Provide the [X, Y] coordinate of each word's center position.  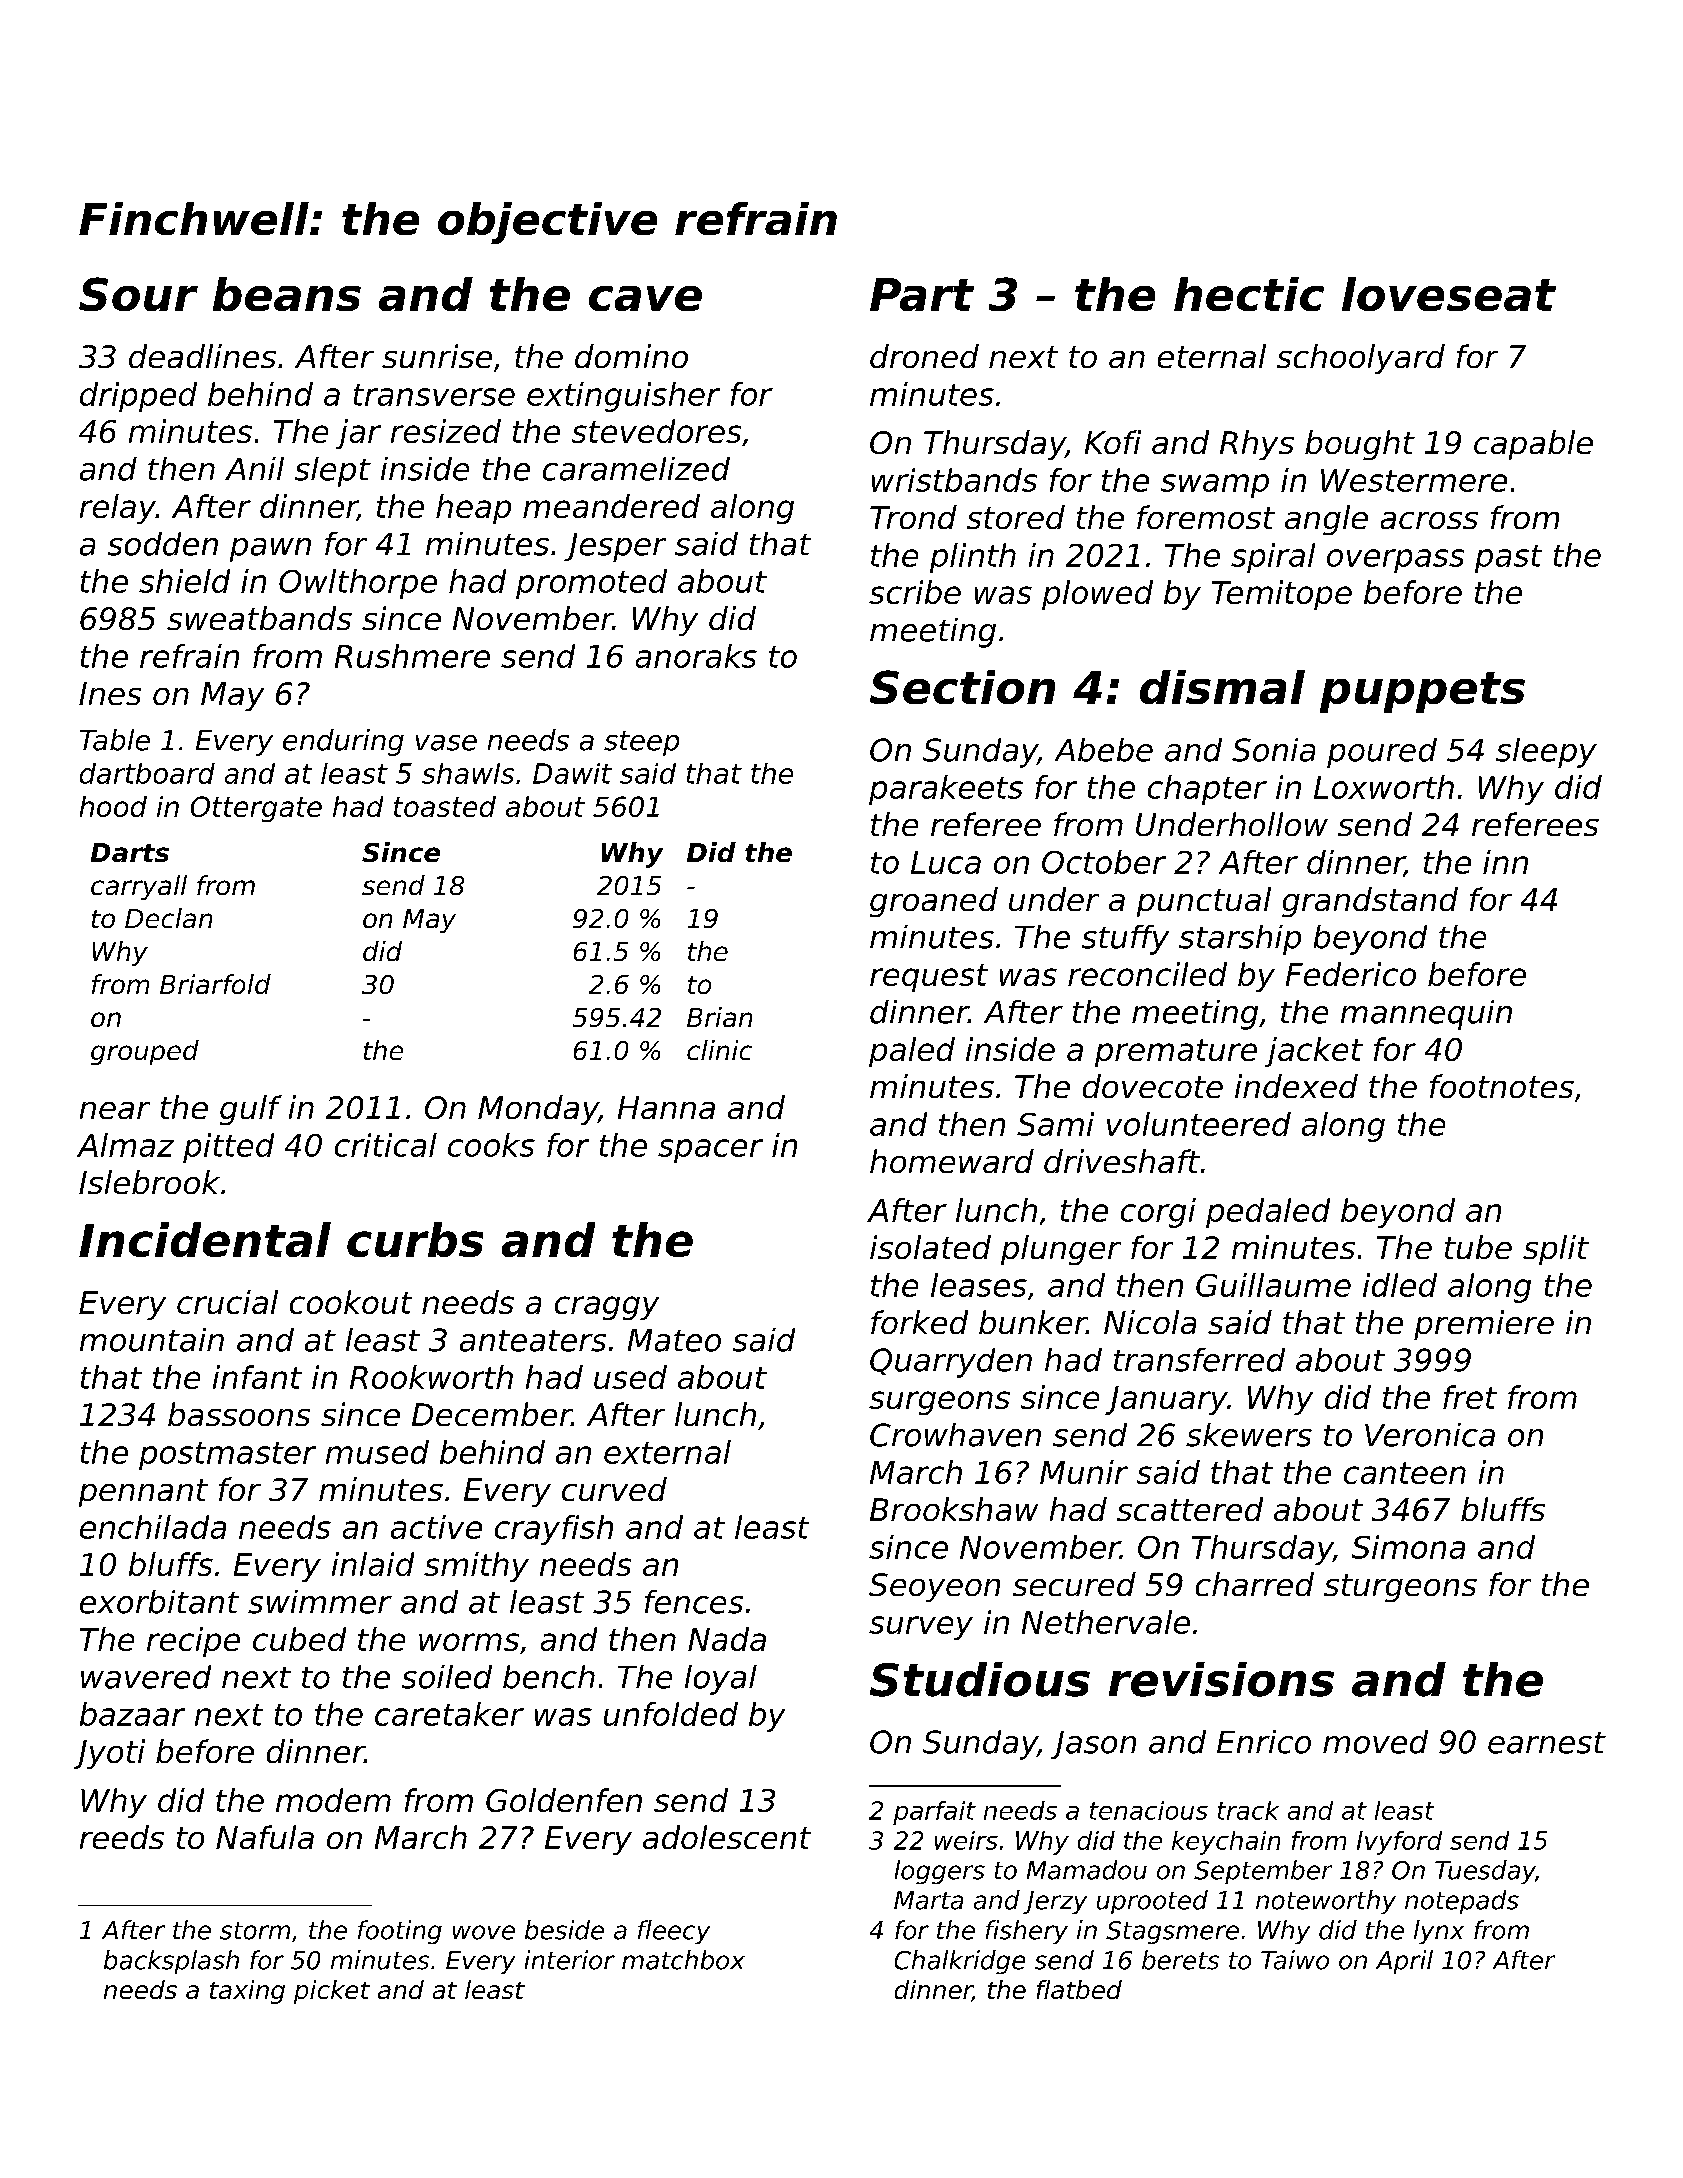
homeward [952, 1161]
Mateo [674, 1340]
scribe [915, 592]
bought [1360, 445]
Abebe [1104, 750]
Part [922, 294]
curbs [415, 1239]
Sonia [1273, 750]
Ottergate [256, 809]
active [436, 1527]
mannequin [1426, 1015]
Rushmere [412, 656]
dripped [138, 397]
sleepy [1546, 753]
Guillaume [1273, 1285]
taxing [247, 1992]
